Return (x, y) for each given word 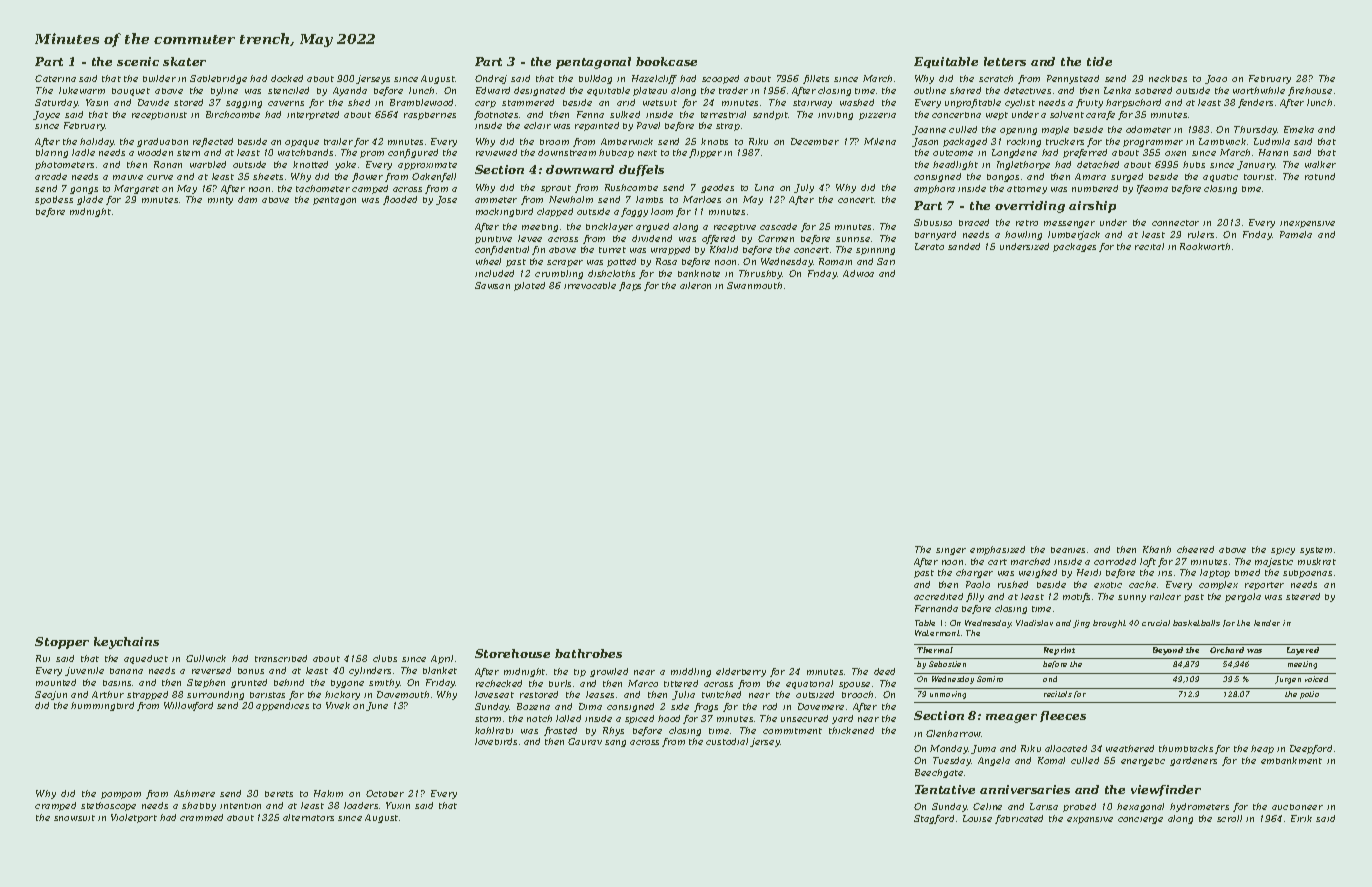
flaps (630, 286)
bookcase (666, 61)
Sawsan (492, 285)
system (1316, 551)
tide (1099, 61)
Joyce (46, 115)
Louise (977, 818)
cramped (55, 806)
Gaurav (585, 741)
